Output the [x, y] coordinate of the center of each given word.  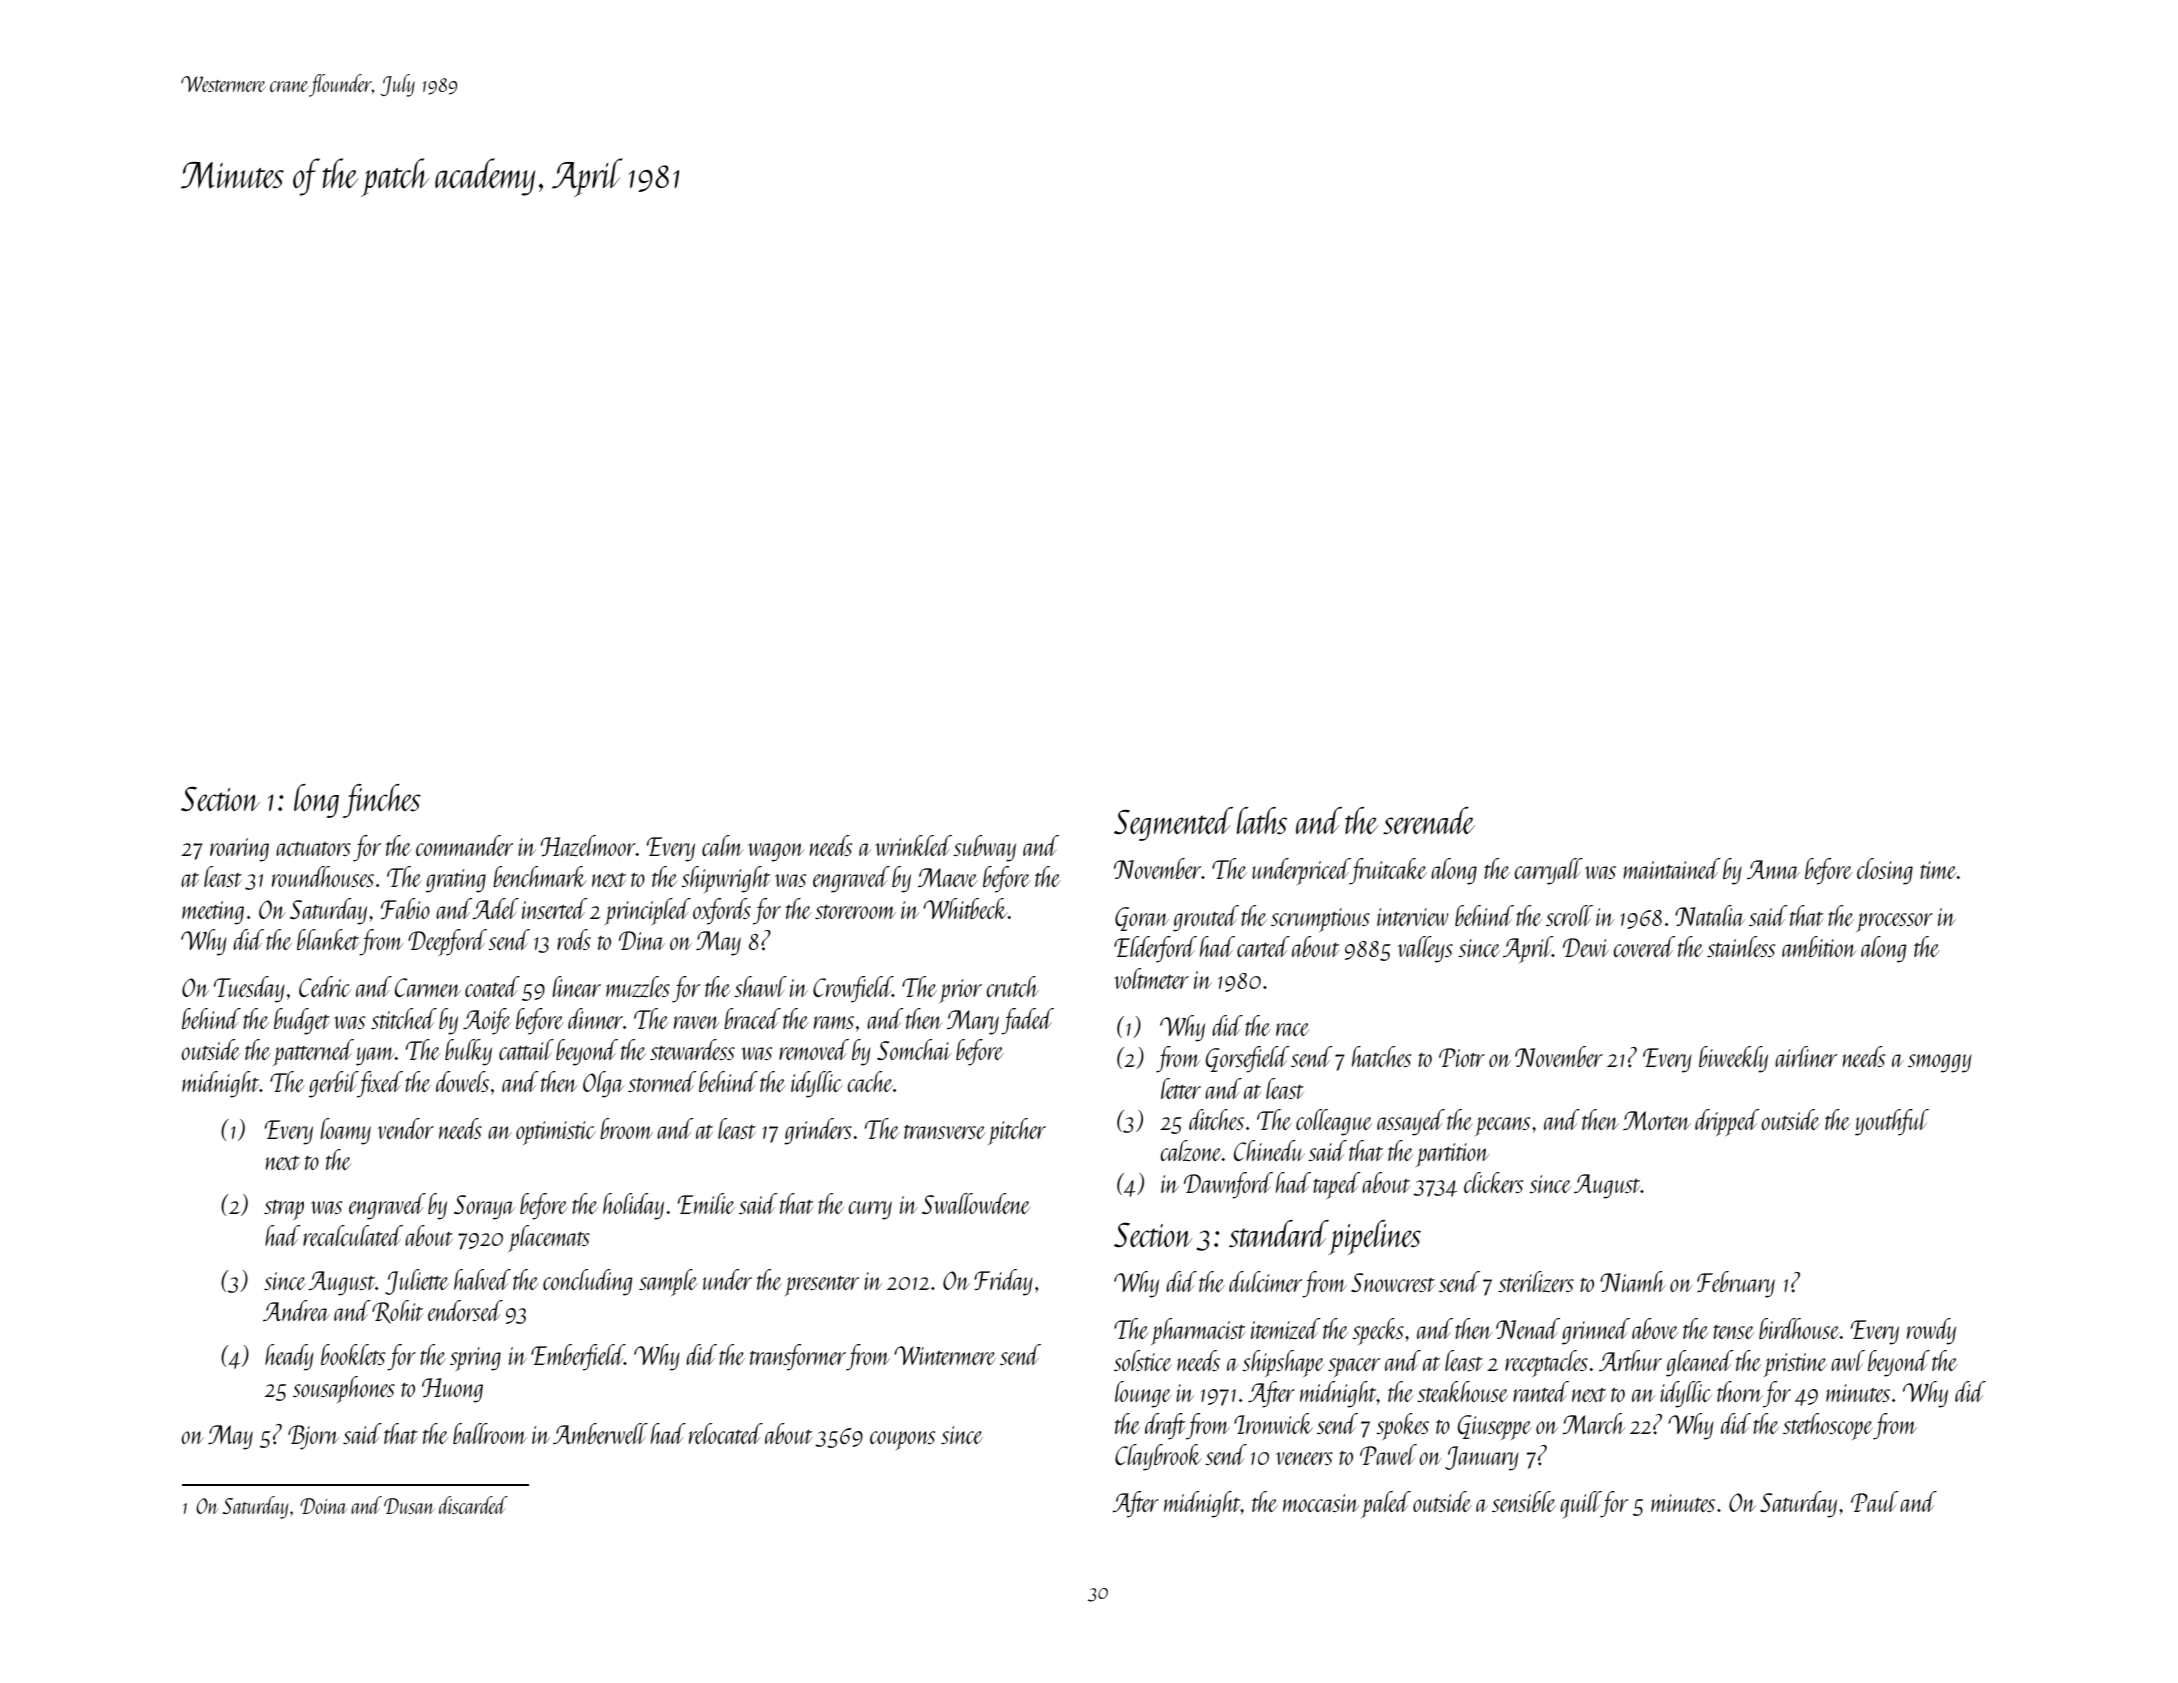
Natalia [1710, 915]
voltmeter [1151, 978]
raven [697, 1022]
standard [1279, 1234]
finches [382, 801]
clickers [1493, 1182]
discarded [473, 1505]
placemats [549, 1238]
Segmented [1173, 824]
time [1938, 870]
